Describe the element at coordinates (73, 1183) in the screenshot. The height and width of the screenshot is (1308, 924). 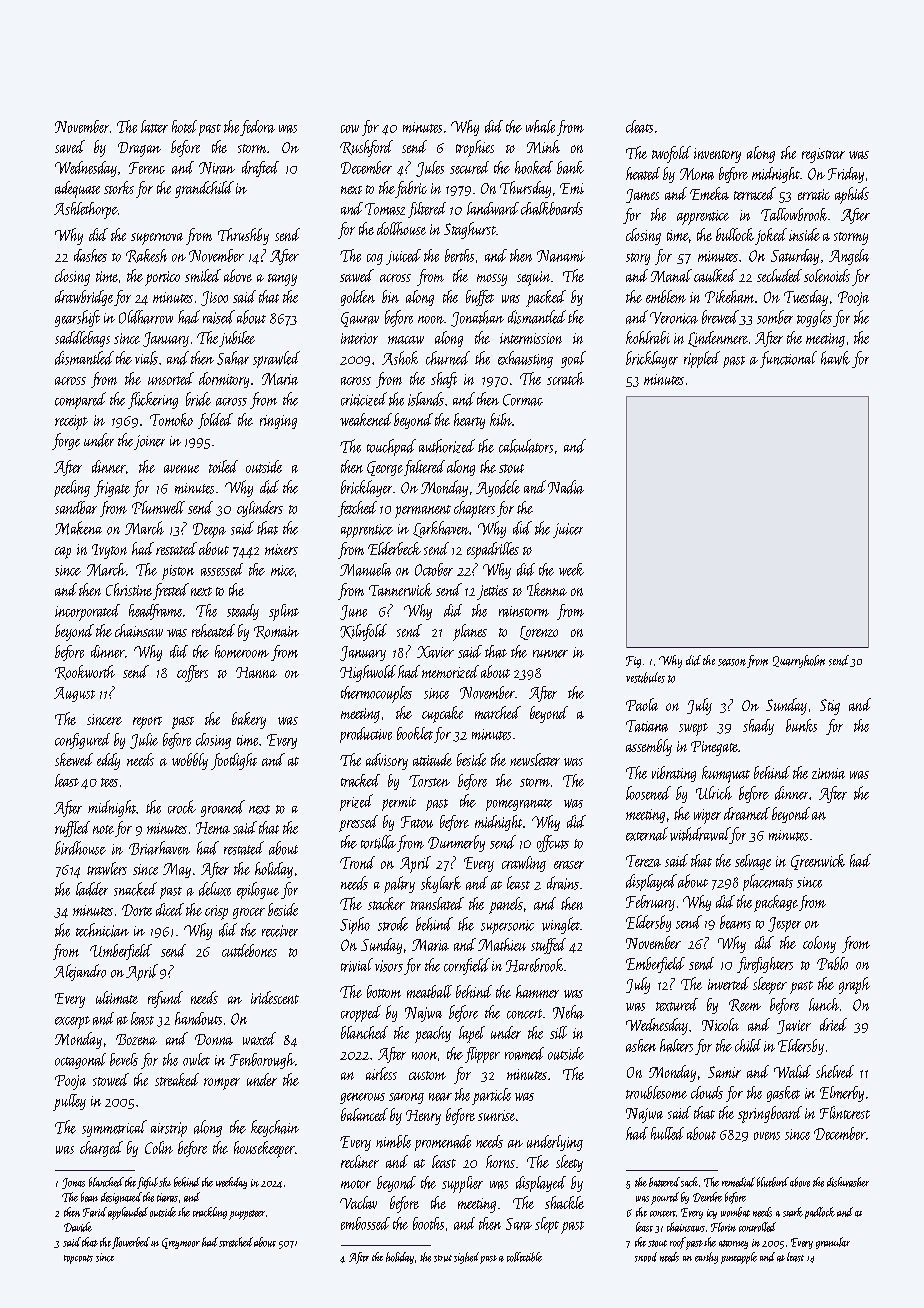
I see `Jonas` at that location.
